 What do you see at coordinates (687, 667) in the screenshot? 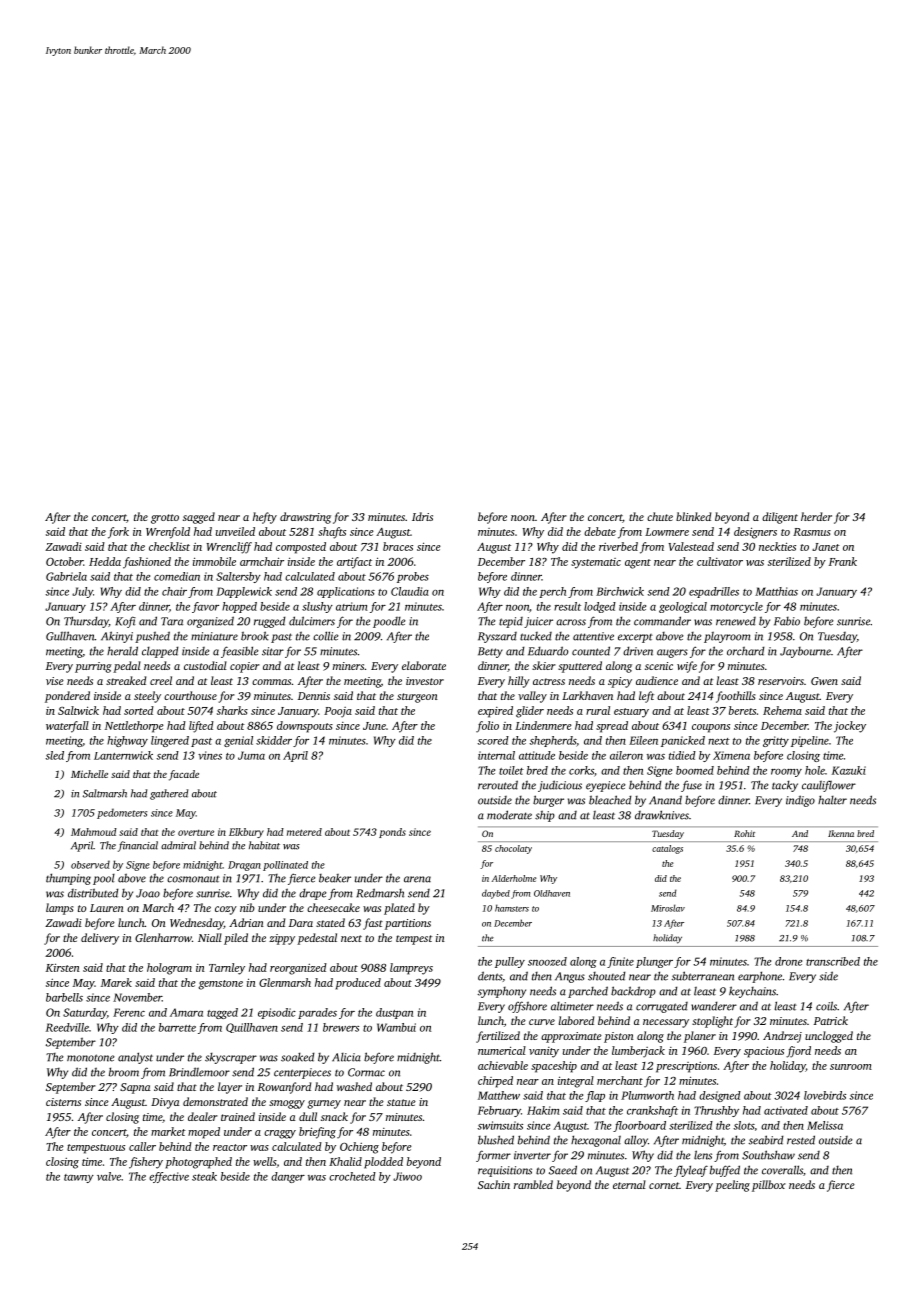
I see `wife` at bounding box center [687, 667].
